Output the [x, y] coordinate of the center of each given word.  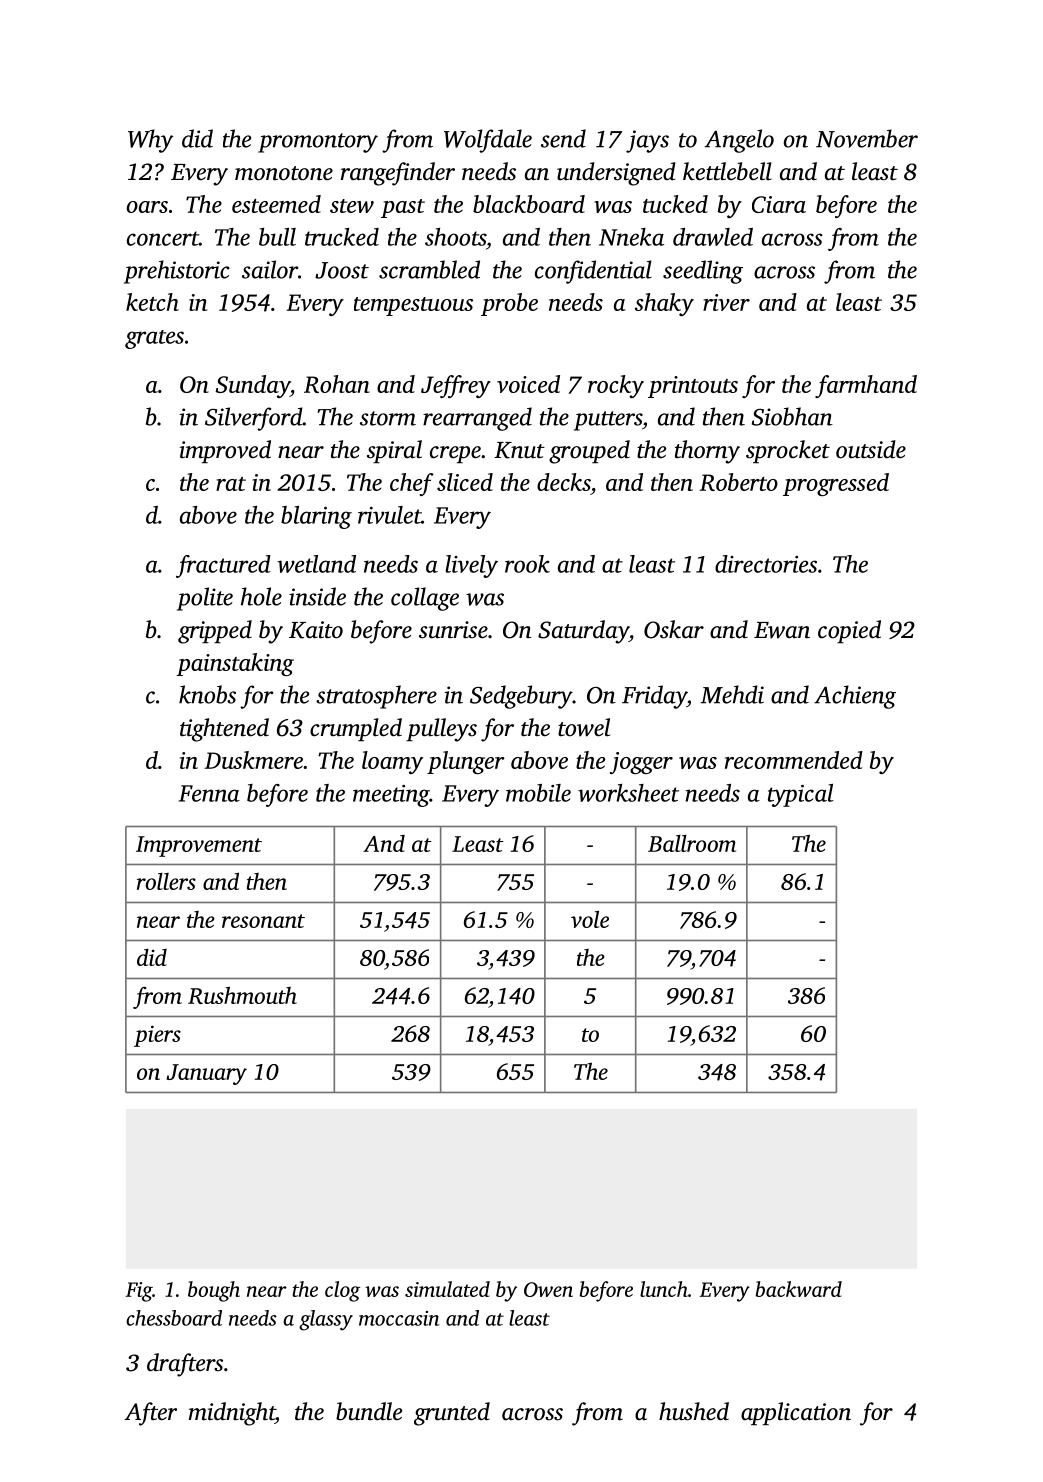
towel [584, 727]
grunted [452, 1414]
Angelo [739, 141]
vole [590, 919]
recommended [794, 760]
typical [801, 795]
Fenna [209, 793]
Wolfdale [488, 141]
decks [564, 482]
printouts [693, 387]
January [206, 1074]
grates [154, 339]
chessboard [174, 1318]
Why [150, 141]
